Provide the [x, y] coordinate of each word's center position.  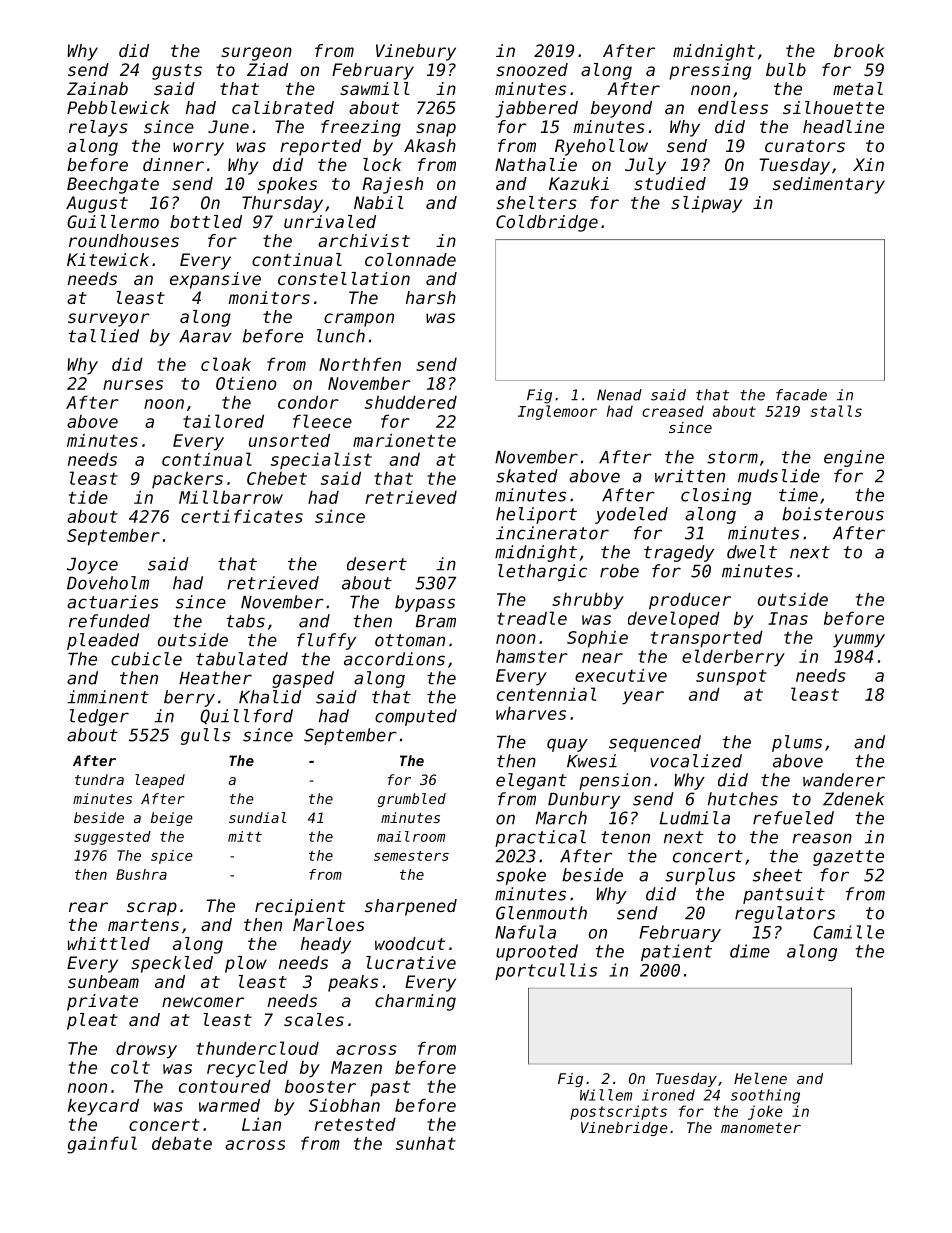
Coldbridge [547, 223]
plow [246, 964]
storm [732, 457]
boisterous [833, 514]
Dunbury [584, 800]
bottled [206, 221]
